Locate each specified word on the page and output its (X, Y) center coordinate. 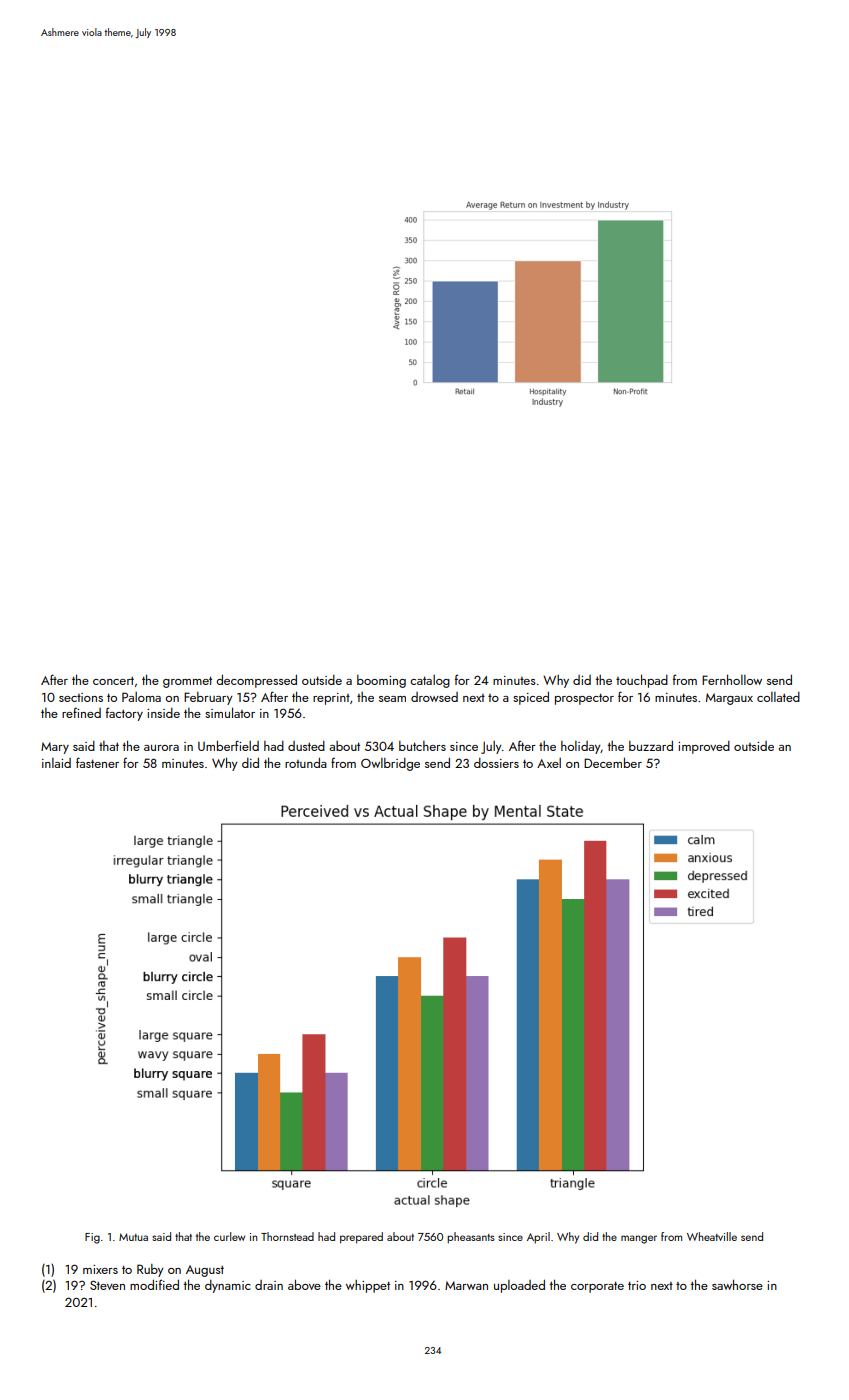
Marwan (466, 1285)
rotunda (306, 763)
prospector (584, 699)
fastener (97, 762)
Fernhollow (732, 679)
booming (381, 681)
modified (154, 1284)
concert (113, 681)
